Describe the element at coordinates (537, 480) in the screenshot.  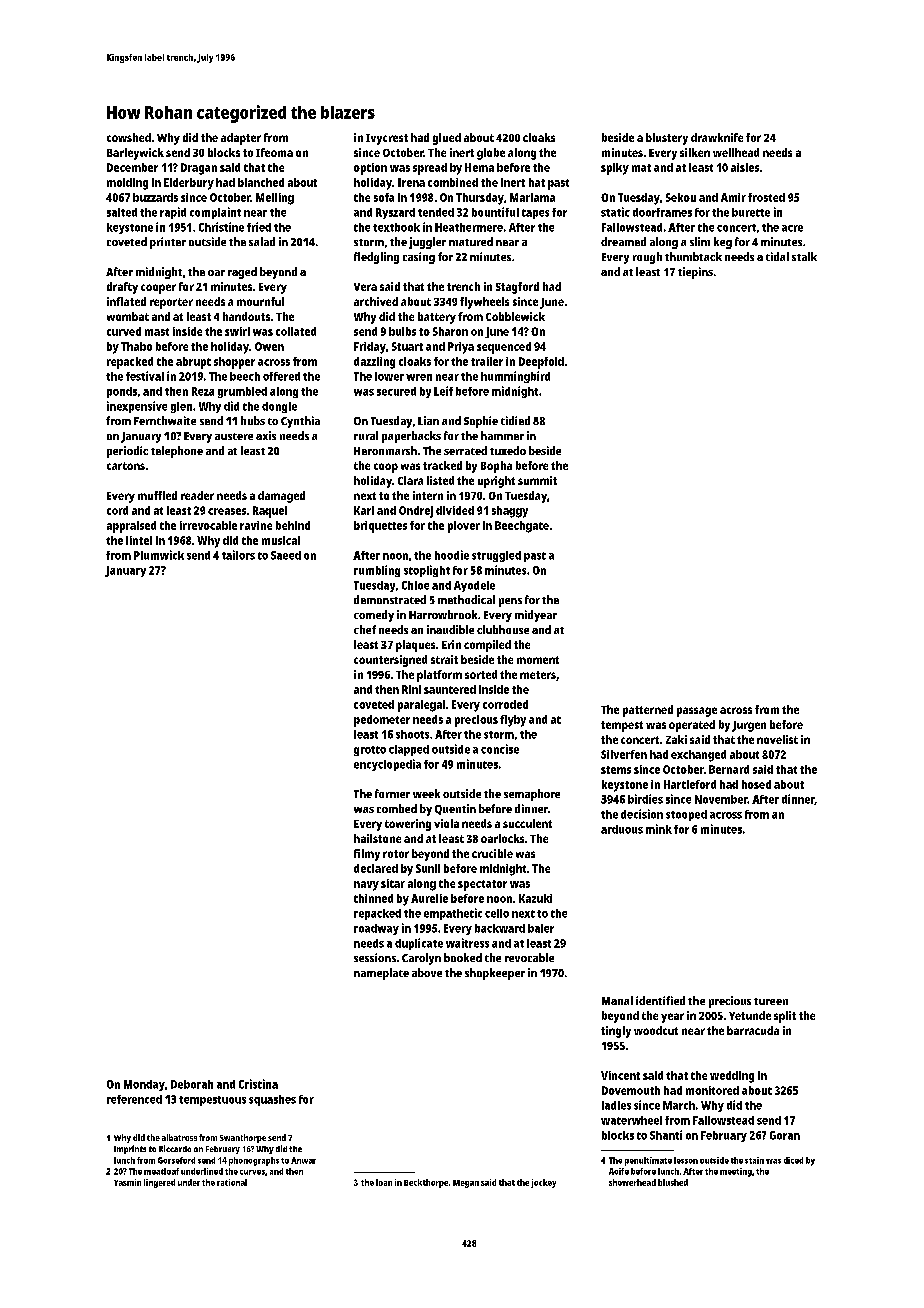
I see `summit` at that location.
